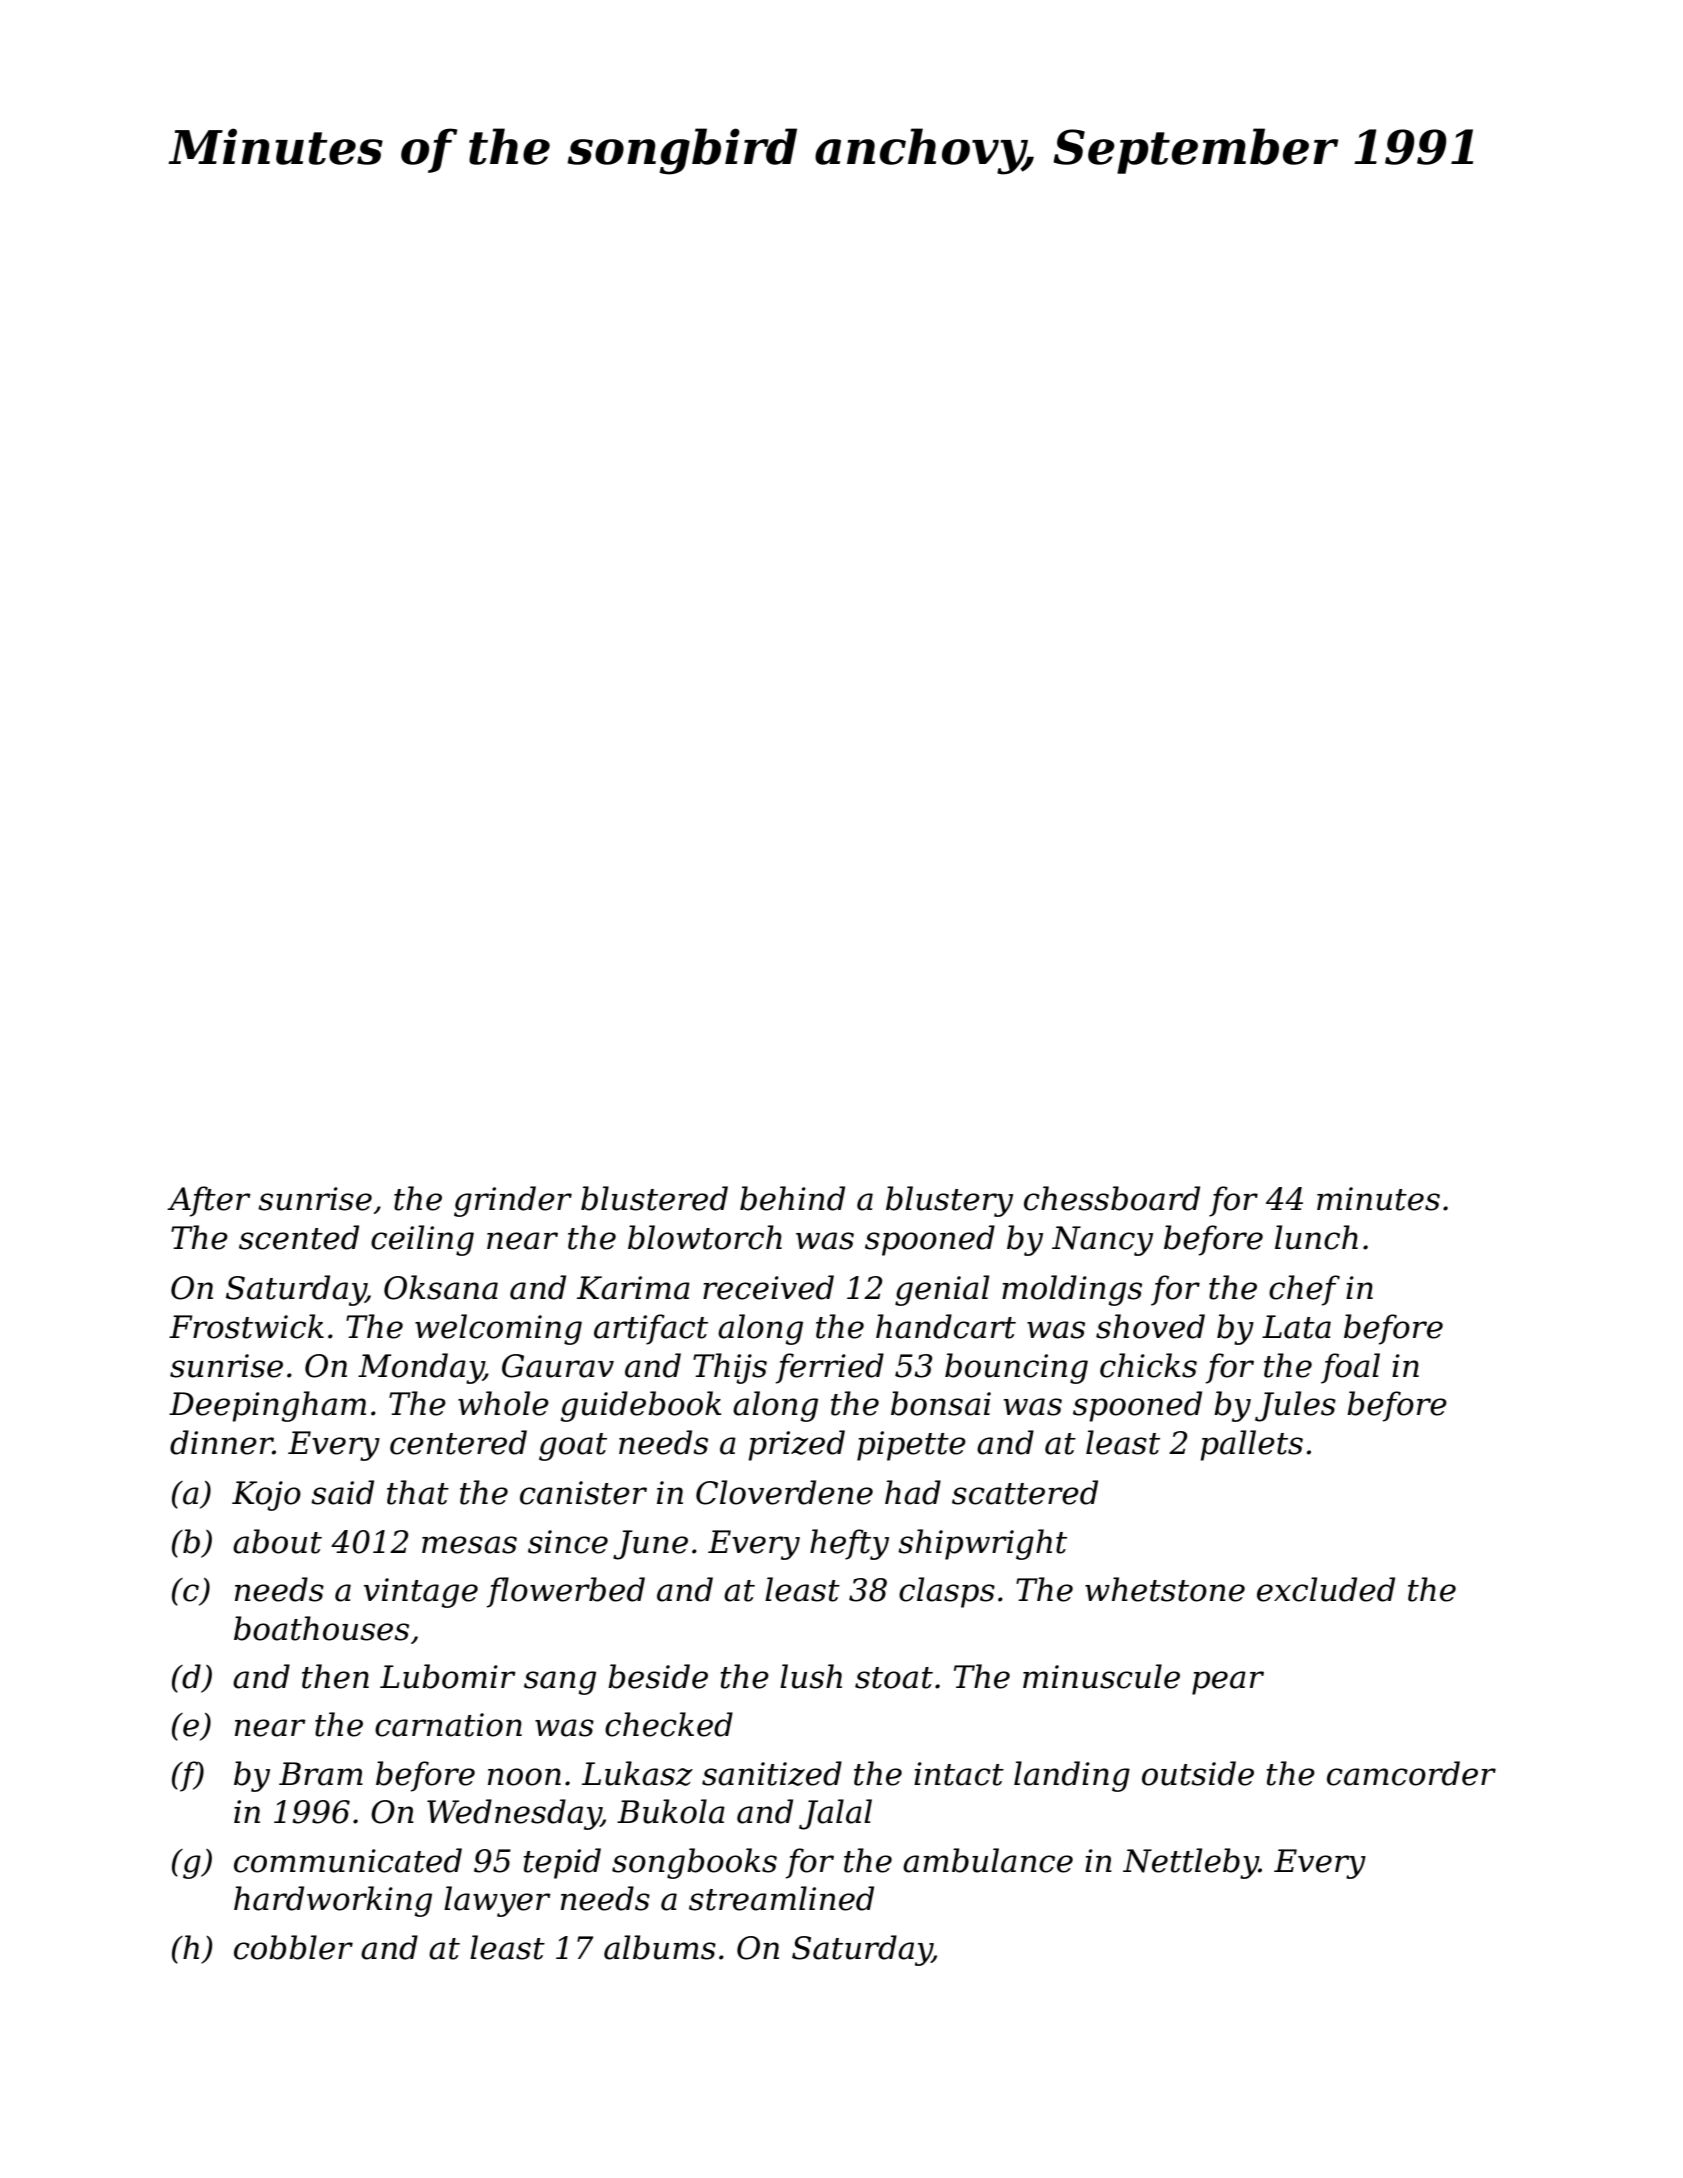 The height and width of the page is (2178, 1683). Describe the element at coordinates (293, 1947) in the page. I see `cobbler` at that location.
